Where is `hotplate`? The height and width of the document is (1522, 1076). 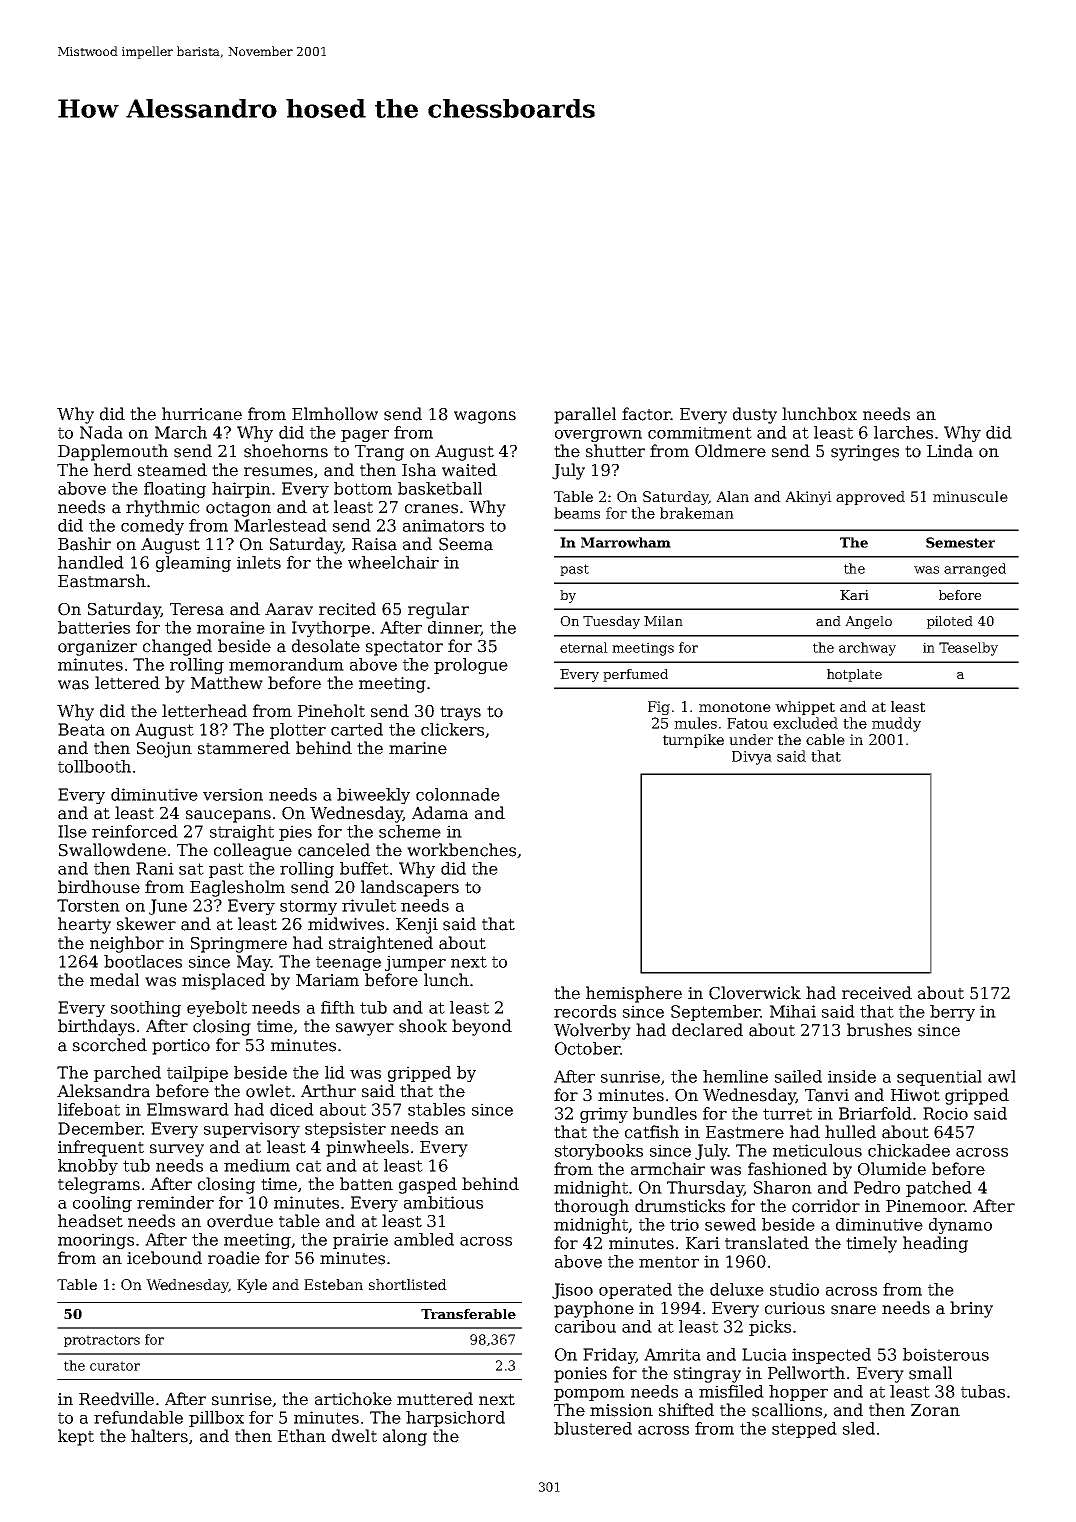 hotplate is located at coordinates (854, 675).
